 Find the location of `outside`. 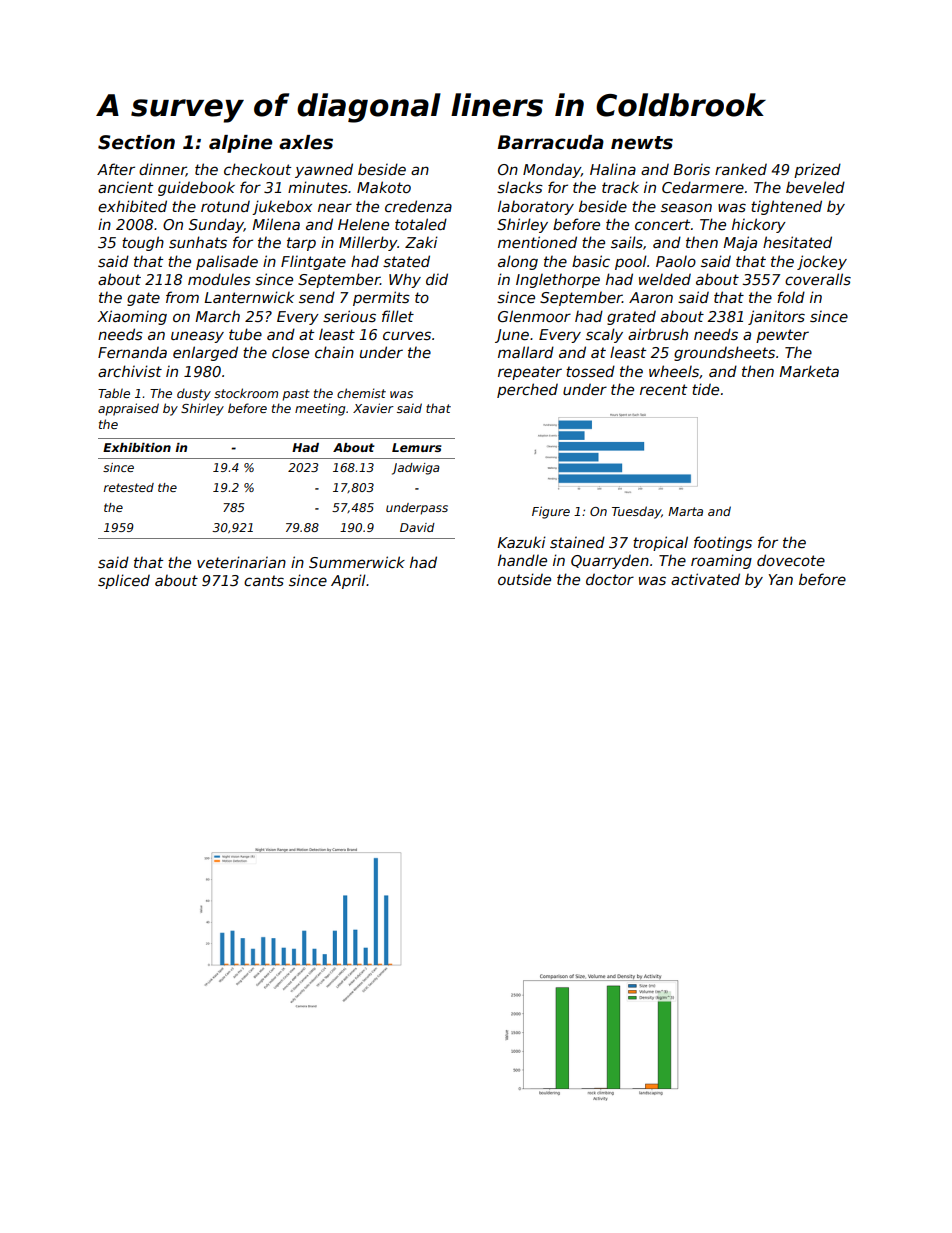

outside is located at coordinates (524, 579).
